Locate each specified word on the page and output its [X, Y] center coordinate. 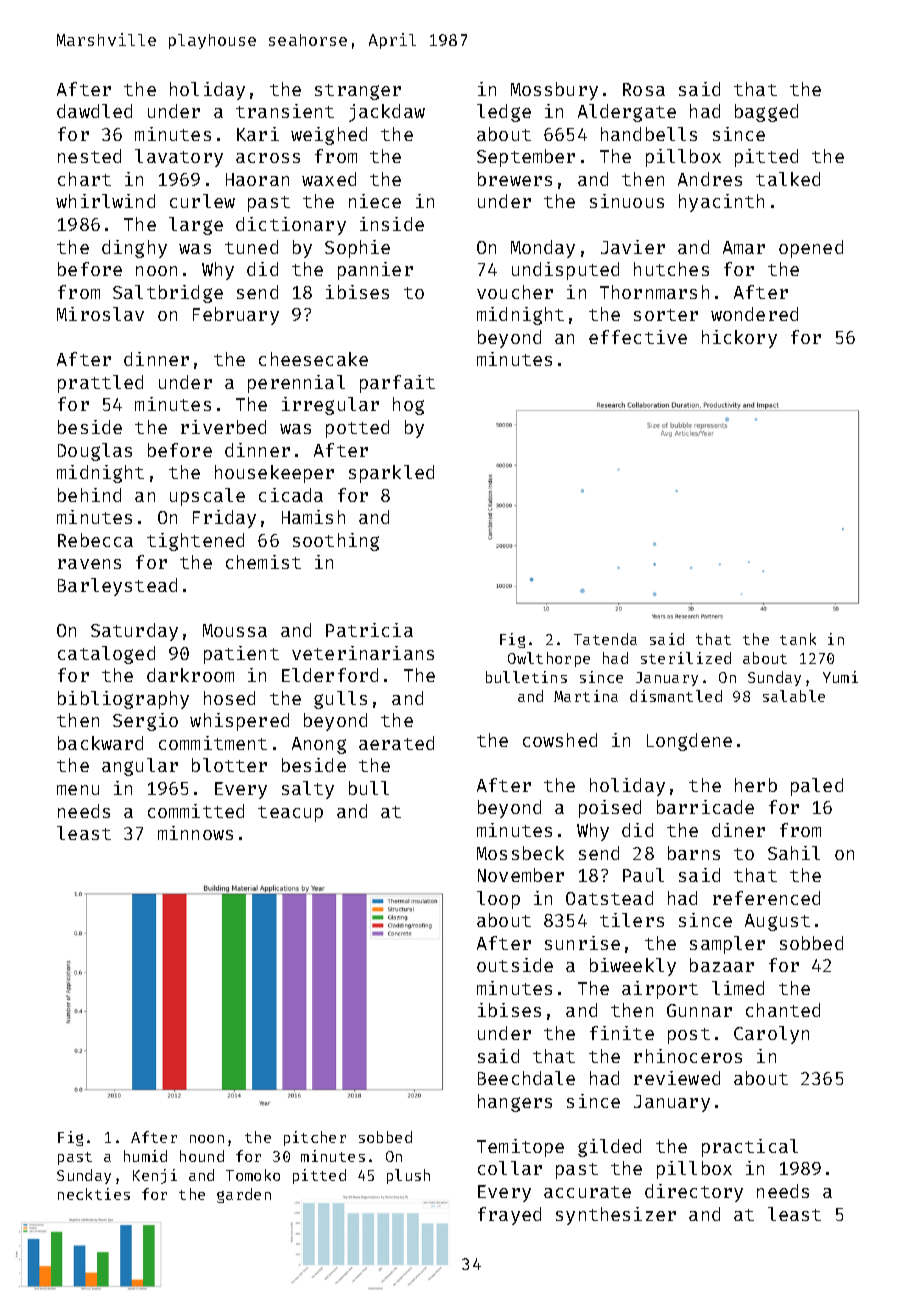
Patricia [369, 630]
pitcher [315, 1138]
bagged [766, 113]
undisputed [565, 271]
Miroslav [100, 314]
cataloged [106, 655]
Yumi [840, 677]
